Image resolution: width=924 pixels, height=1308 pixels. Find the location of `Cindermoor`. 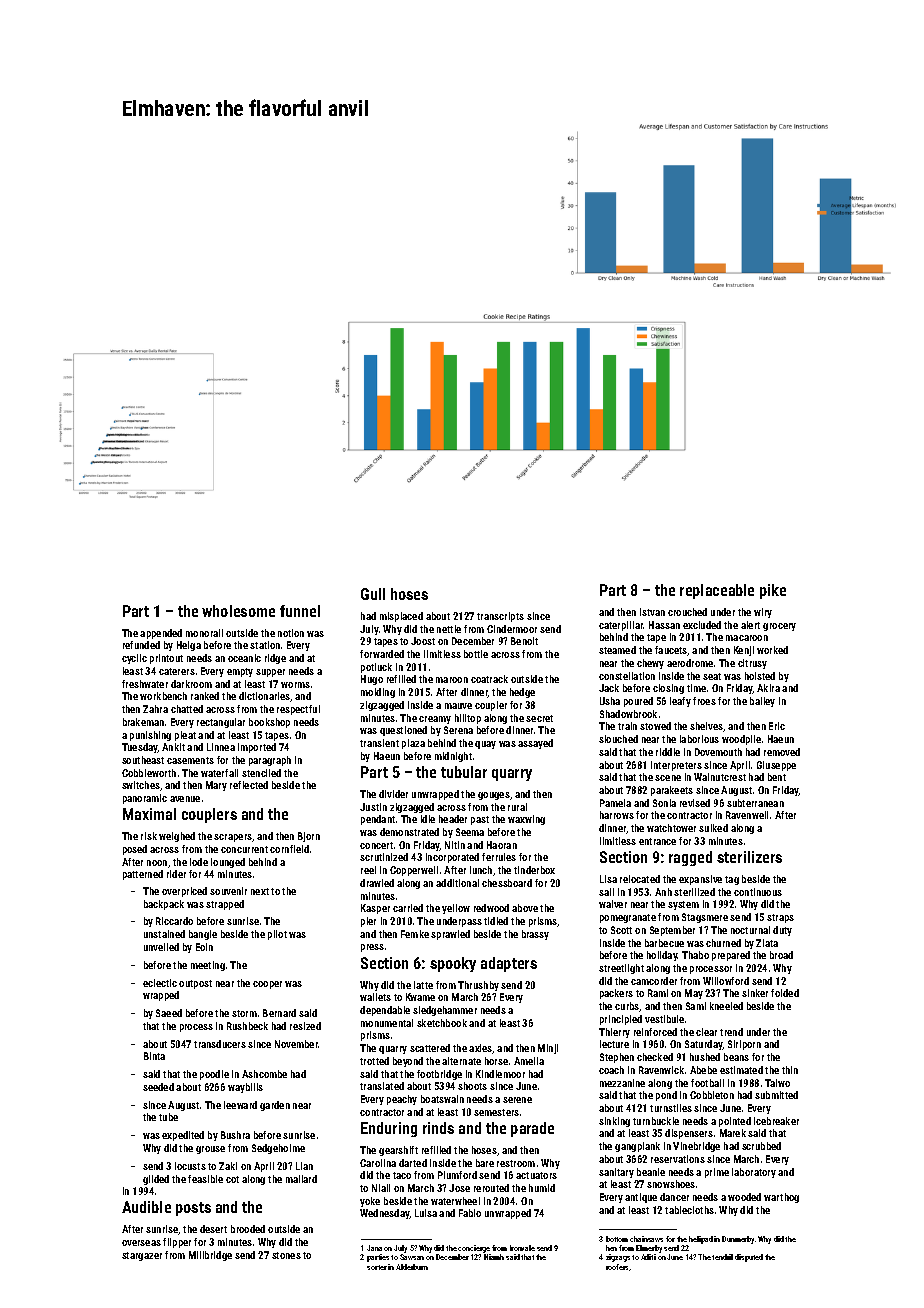

Cindermoor is located at coordinates (512, 629).
